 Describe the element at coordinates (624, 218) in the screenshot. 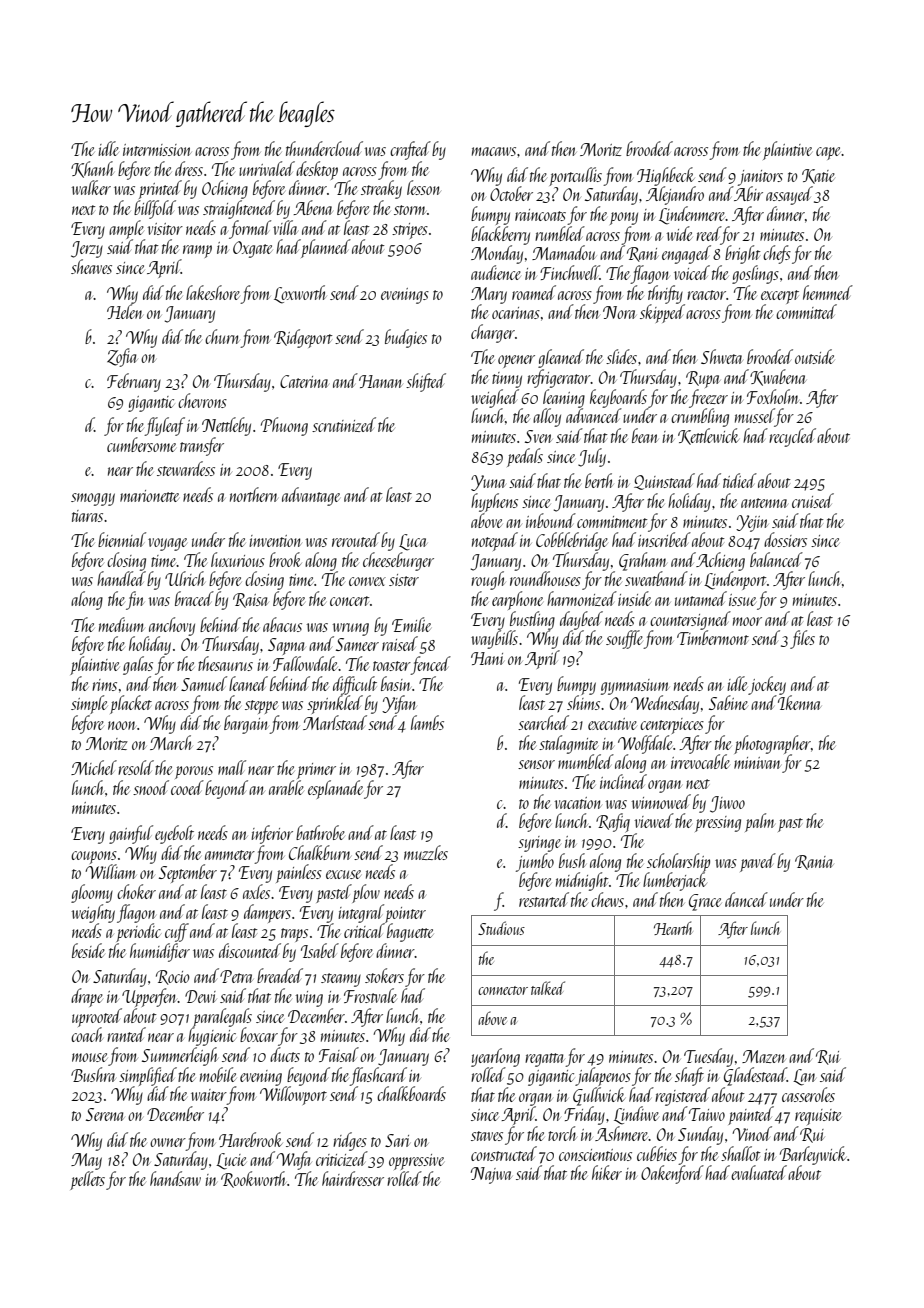

I see `pony` at that location.
